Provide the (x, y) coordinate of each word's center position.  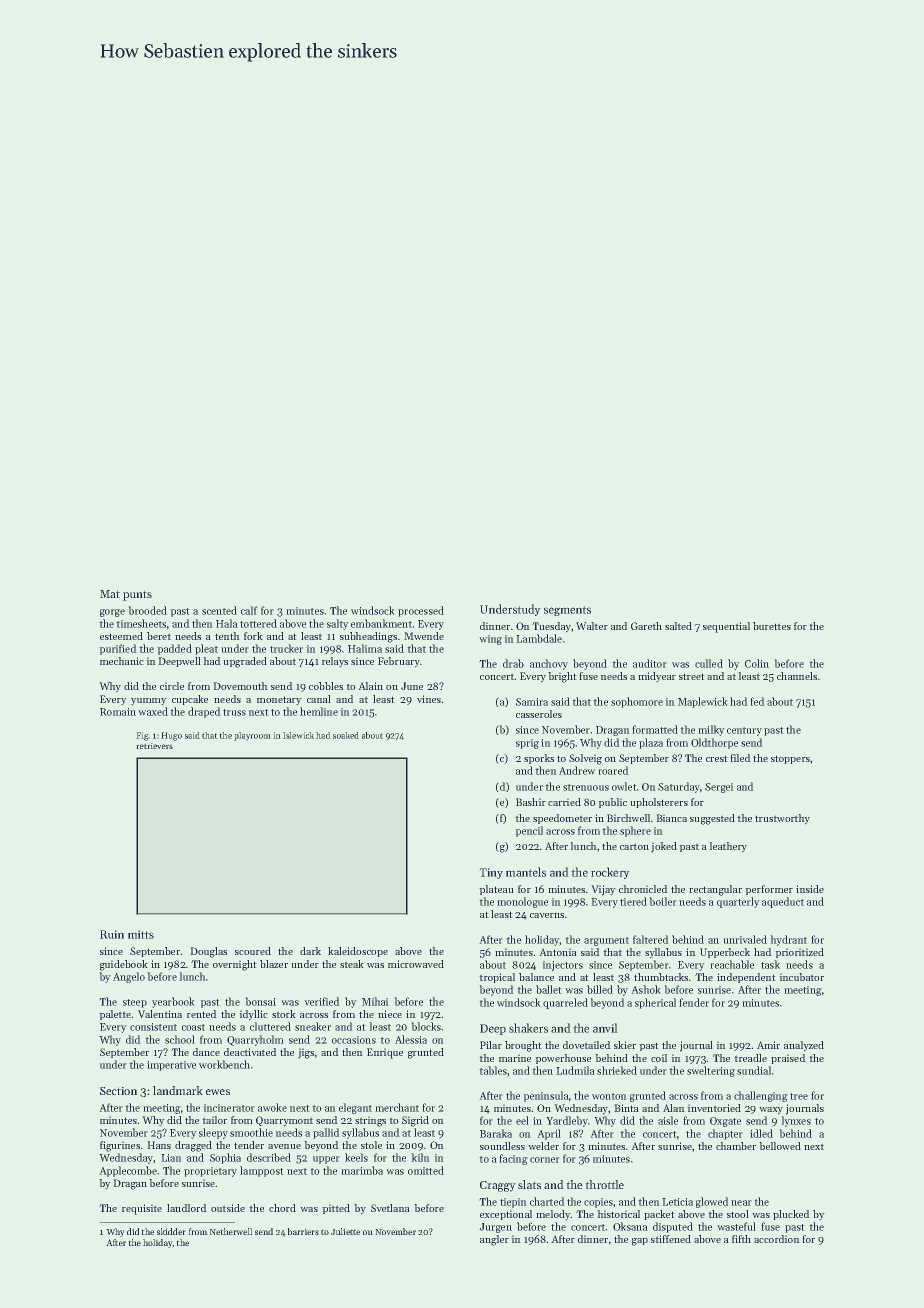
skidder (171, 1231)
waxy (771, 1110)
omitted (426, 1170)
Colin (757, 663)
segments (567, 611)
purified (118, 649)
